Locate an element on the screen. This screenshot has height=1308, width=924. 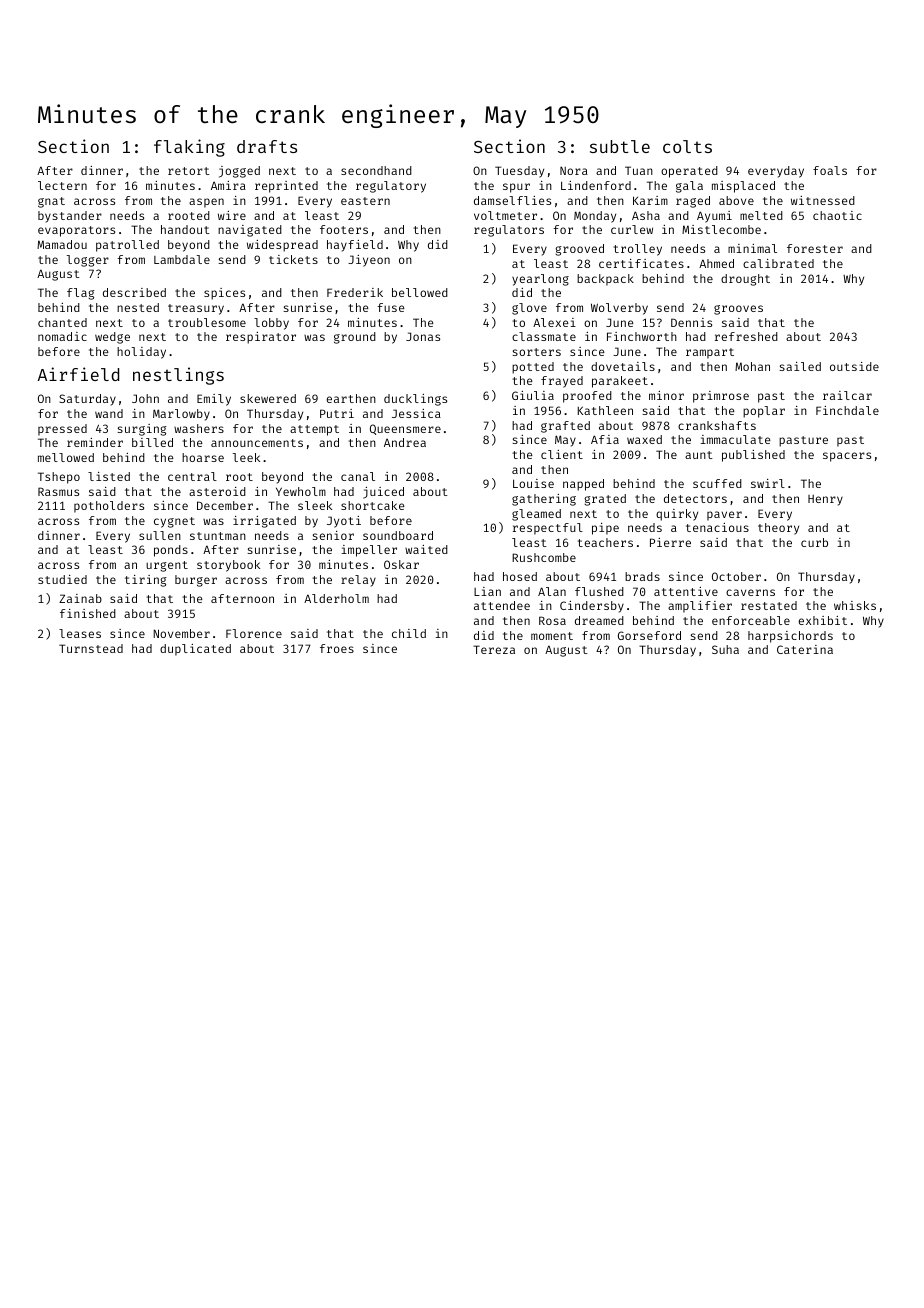
chaotic is located at coordinates (837, 215).
